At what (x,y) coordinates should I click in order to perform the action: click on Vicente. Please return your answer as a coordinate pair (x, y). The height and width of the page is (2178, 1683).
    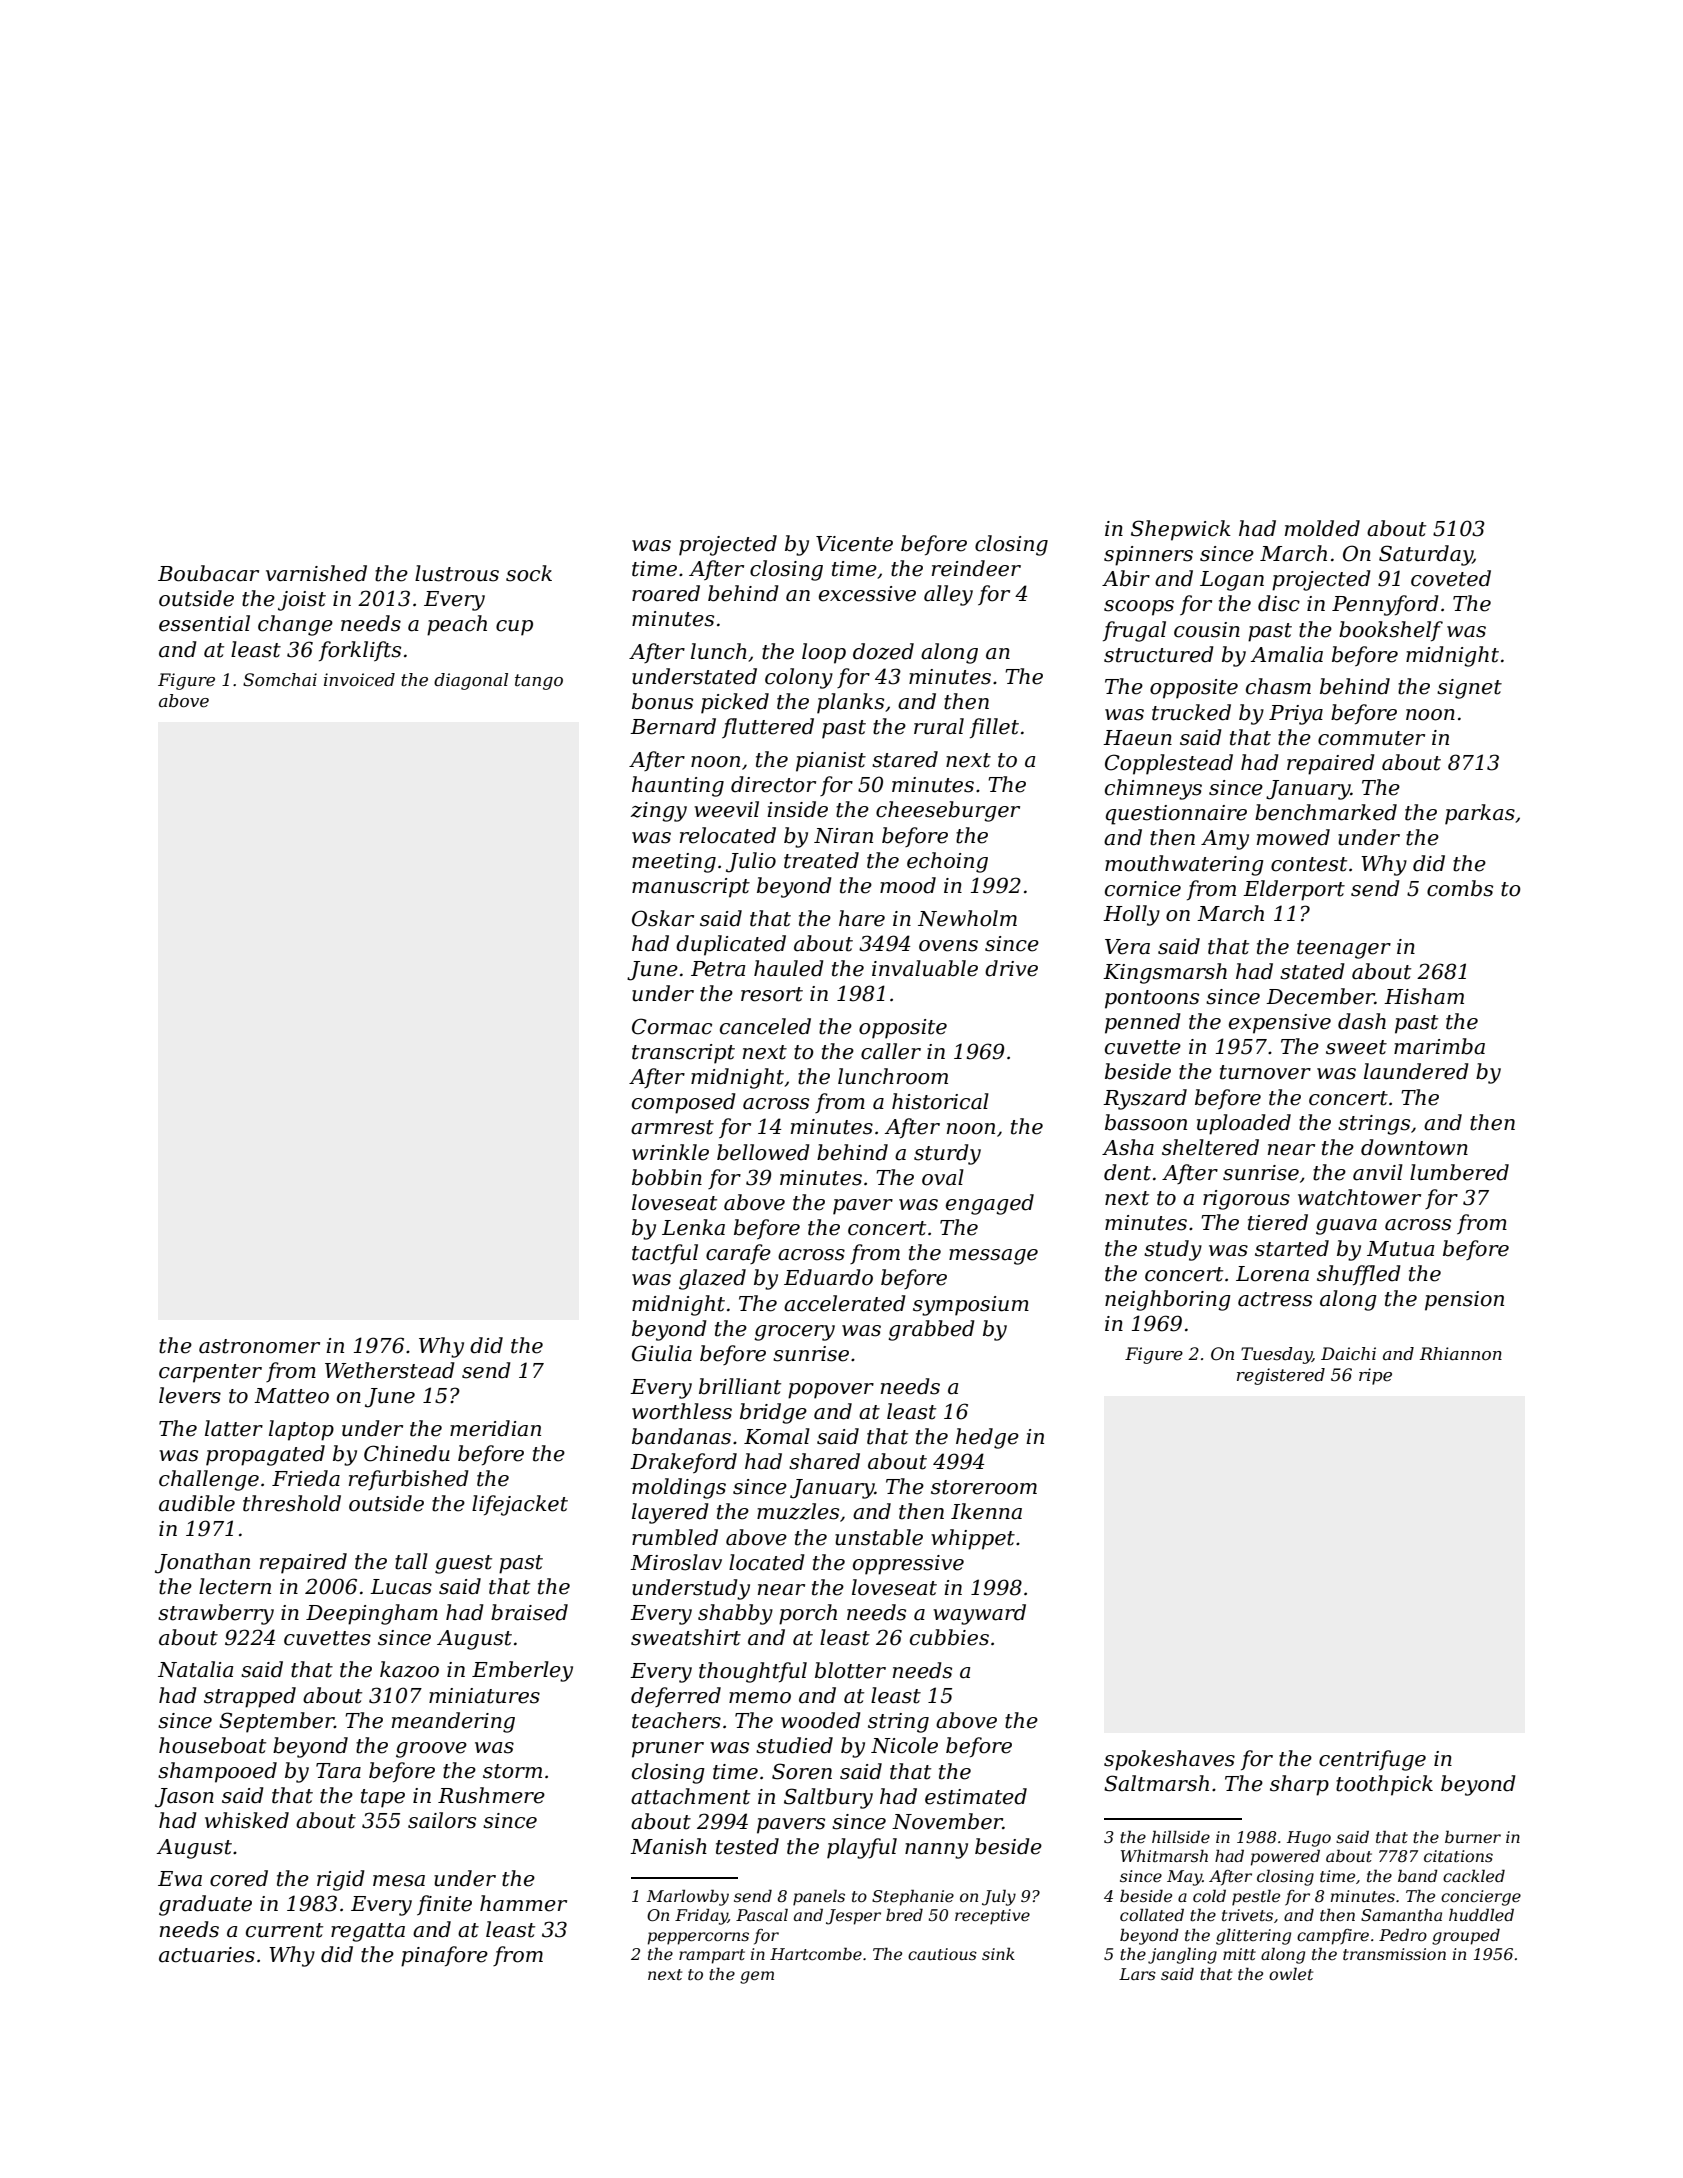
    Looking at the image, I should click on (854, 544).
